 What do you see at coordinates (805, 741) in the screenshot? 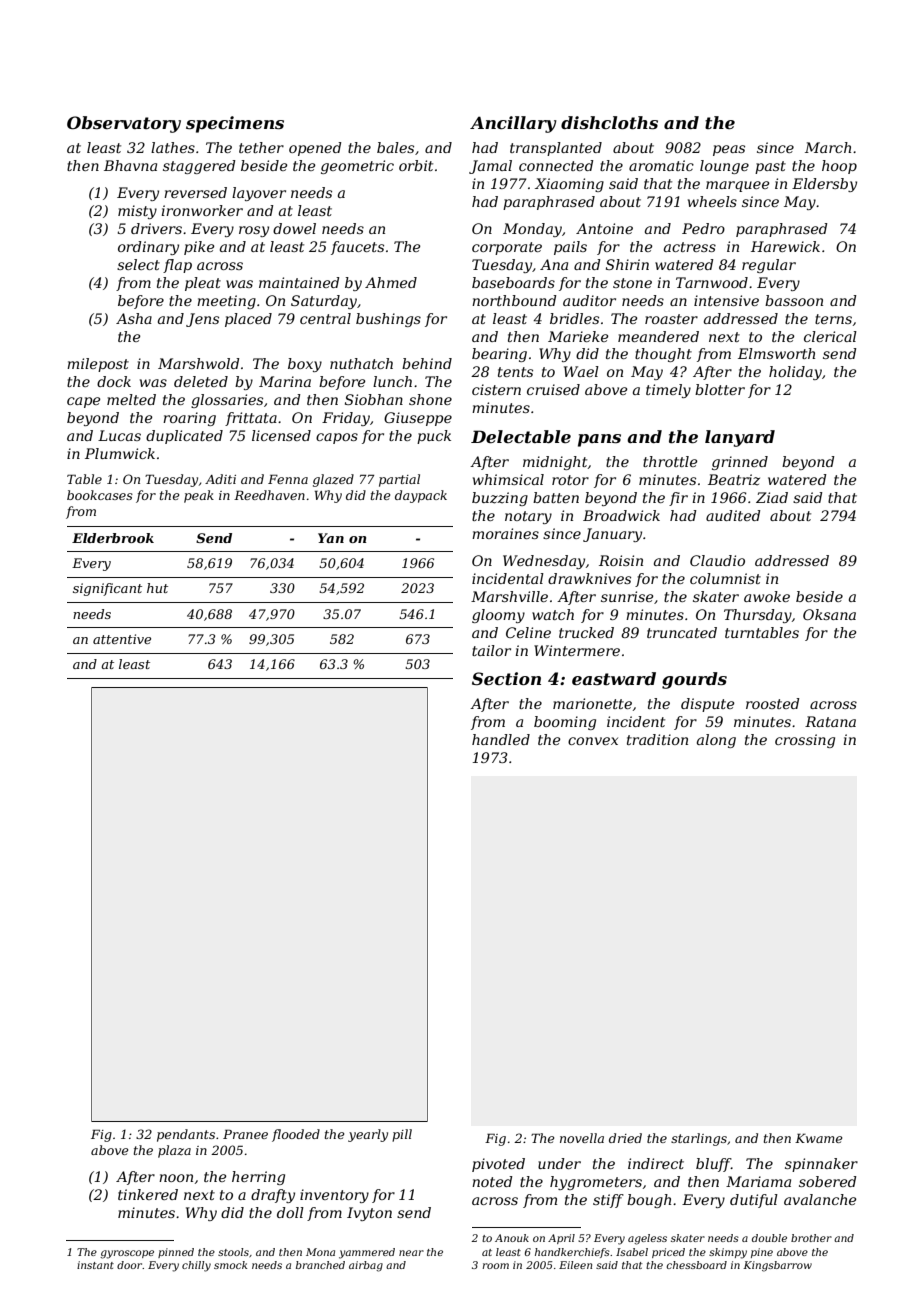
I see `crossing` at bounding box center [805, 741].
